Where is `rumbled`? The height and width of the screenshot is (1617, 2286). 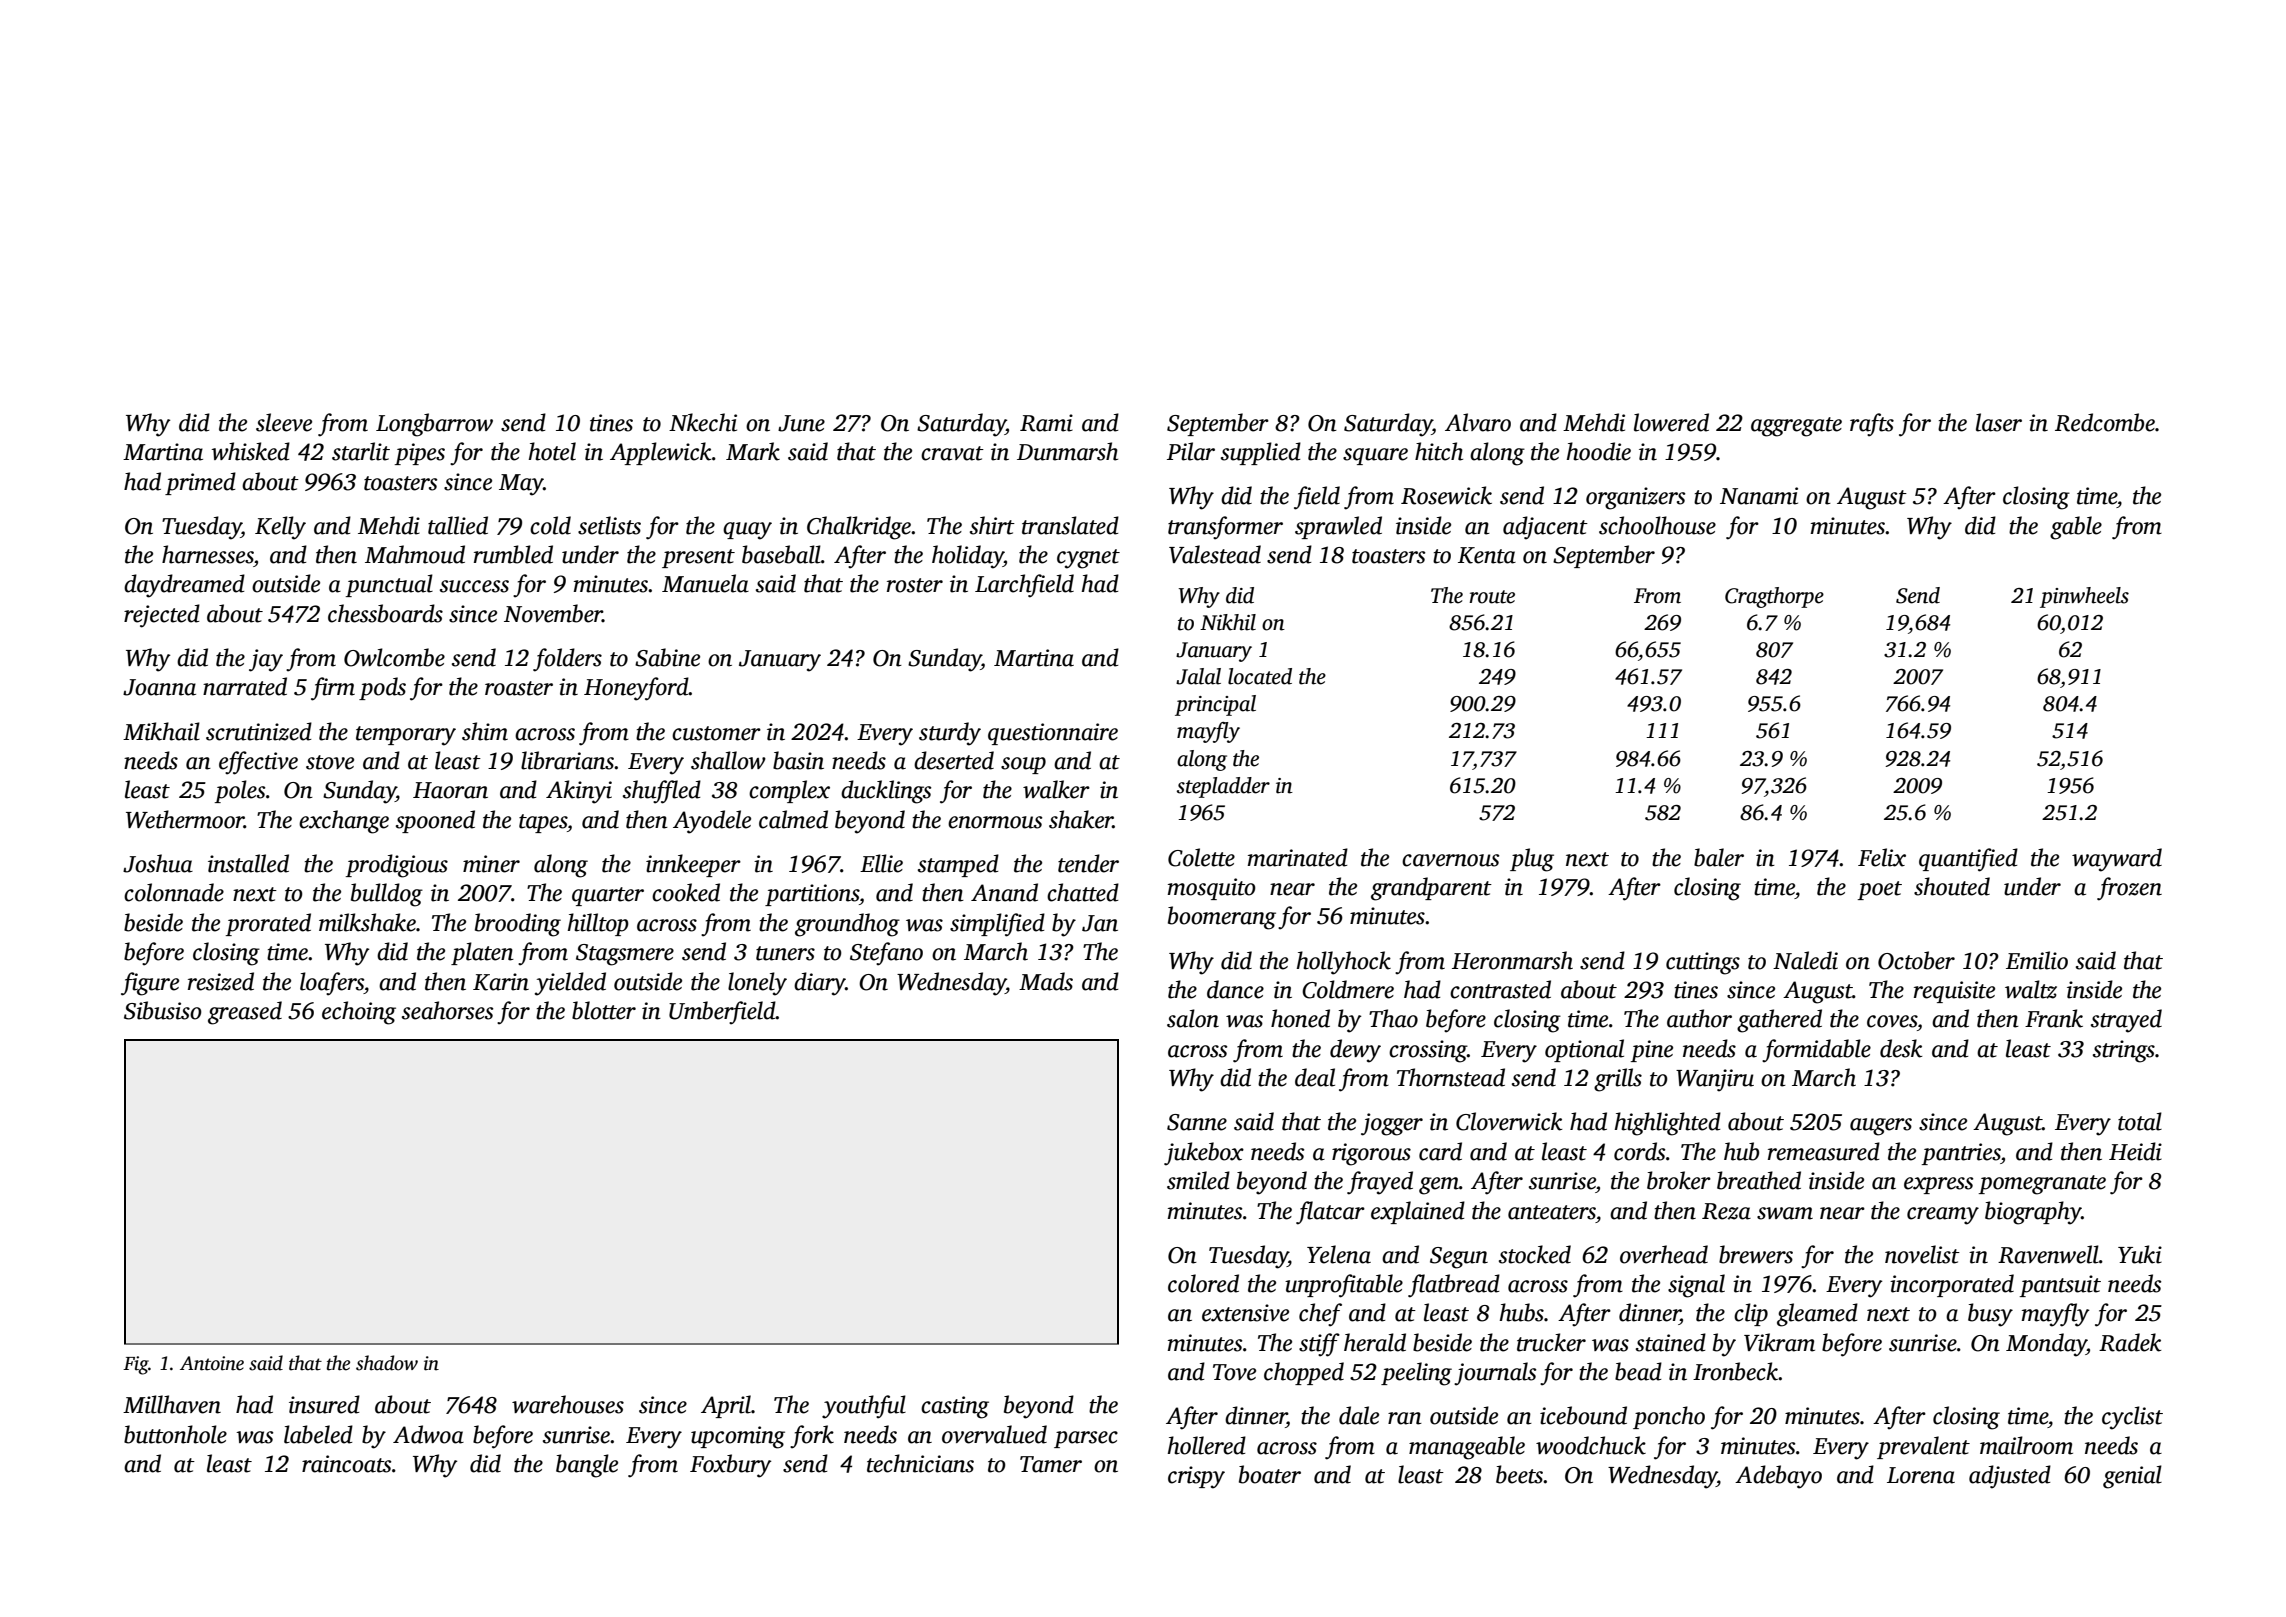 rumbled is located at coordinates (513, 554).
